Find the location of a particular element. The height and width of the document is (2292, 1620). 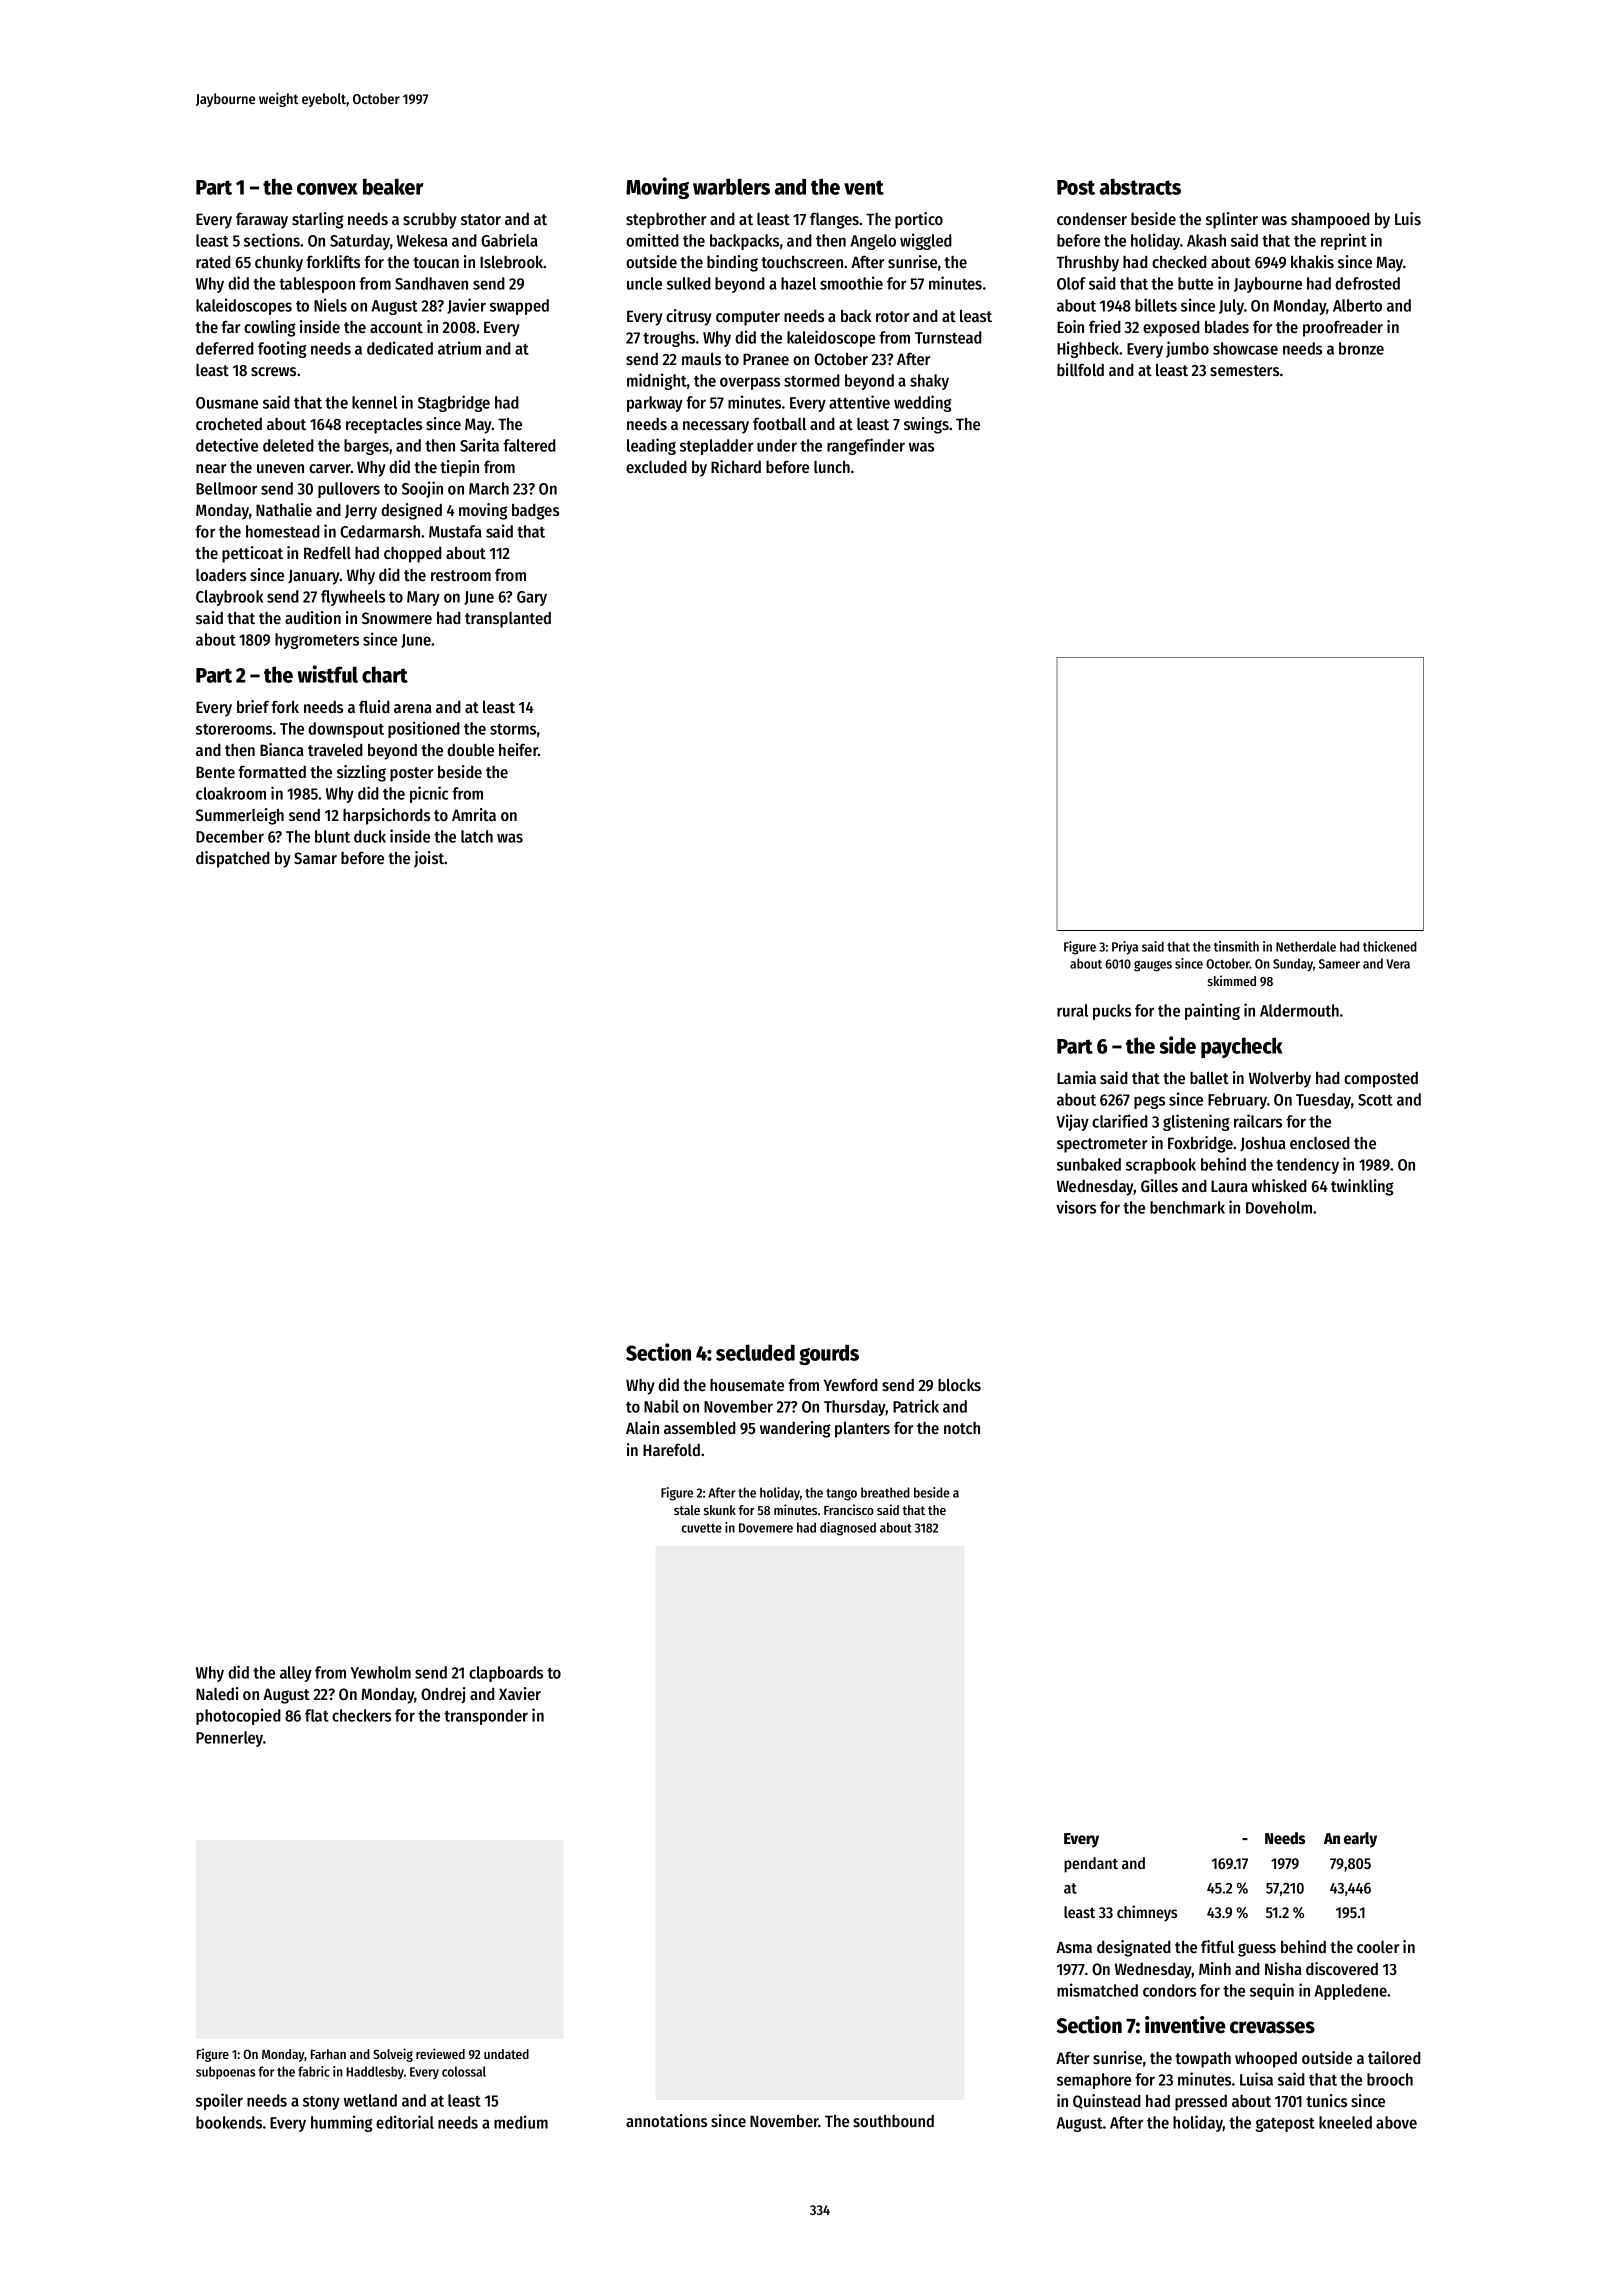

editorial is located at coordinates (405, 2122).
